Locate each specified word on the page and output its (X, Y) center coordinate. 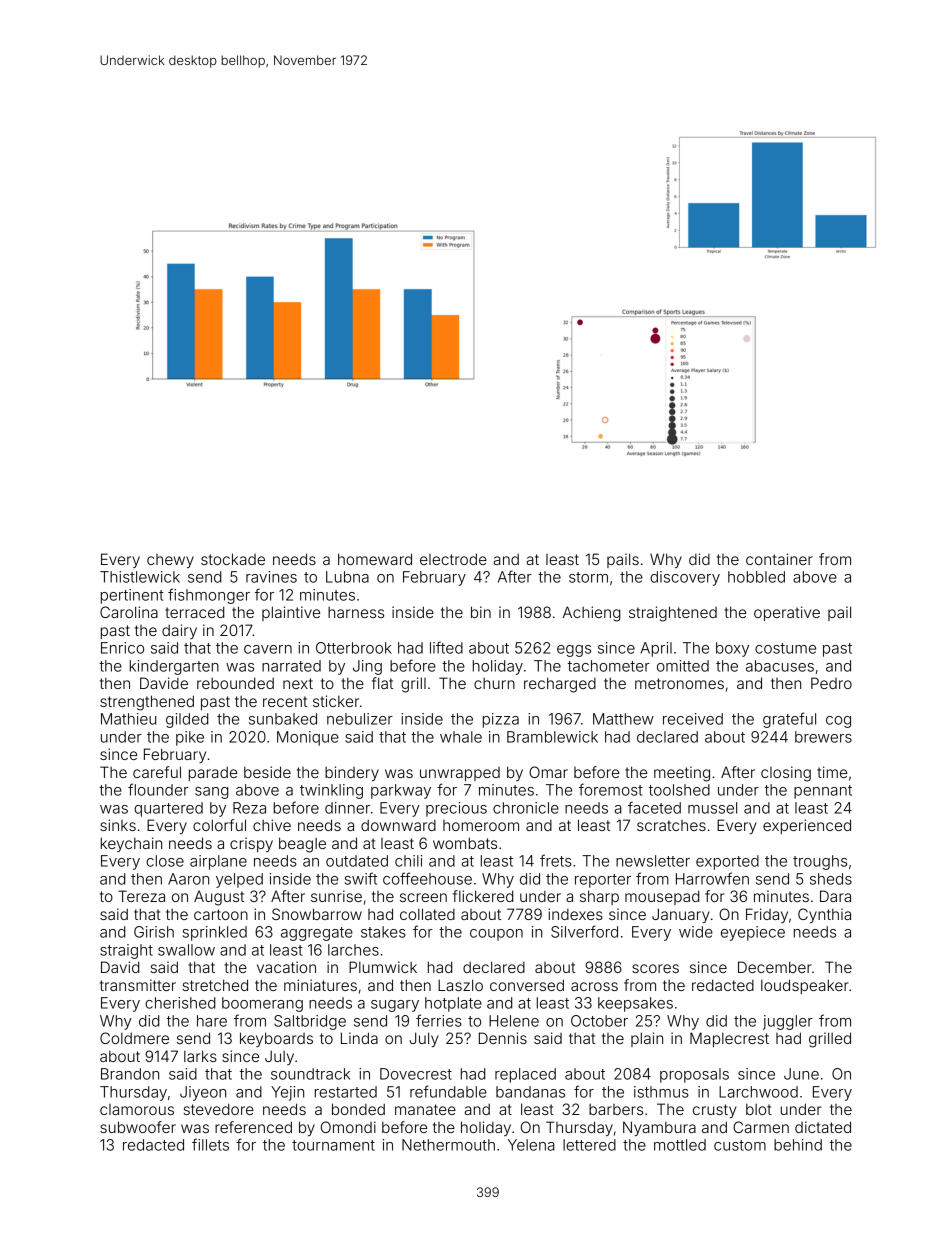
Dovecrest (416, 1074)
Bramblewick (552, 737)
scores (655, 968)
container (779, 559)
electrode (453, 559)
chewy (170, 561)
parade (213, 773)
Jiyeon (203, 1093)
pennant (823, 792)
